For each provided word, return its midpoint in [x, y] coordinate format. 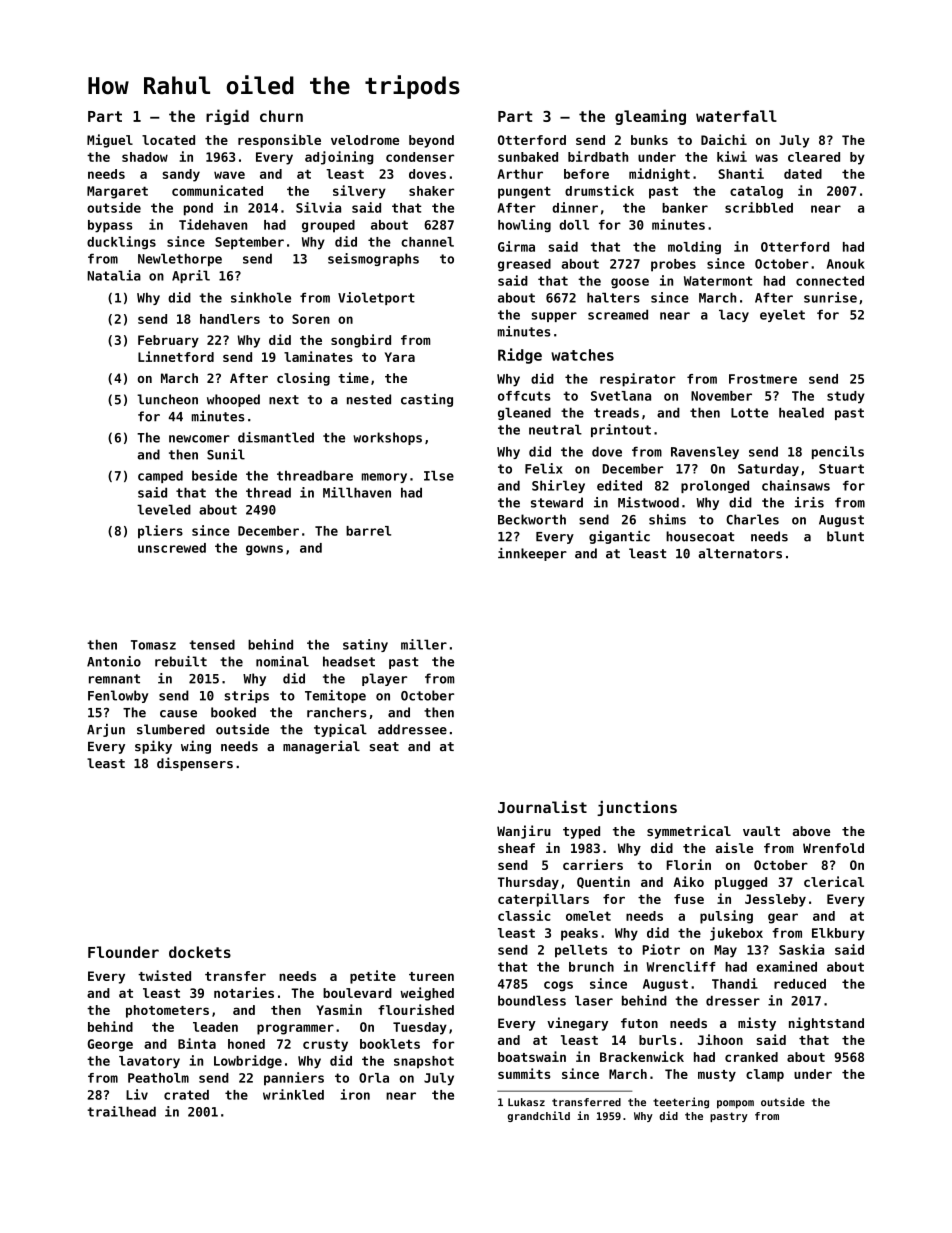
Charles [752, 519]
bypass [110, 226]
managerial [321, 747]
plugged [741, 883]
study [846, 397]
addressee [412, 729]
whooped [233, 400]
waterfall [736, 116]
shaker [431, 191]
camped [160, 476]
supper [554, 317]
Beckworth [532, 519]
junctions [637, 808]
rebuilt [181, 661]
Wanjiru [524, 832]
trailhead [121, 1111]
